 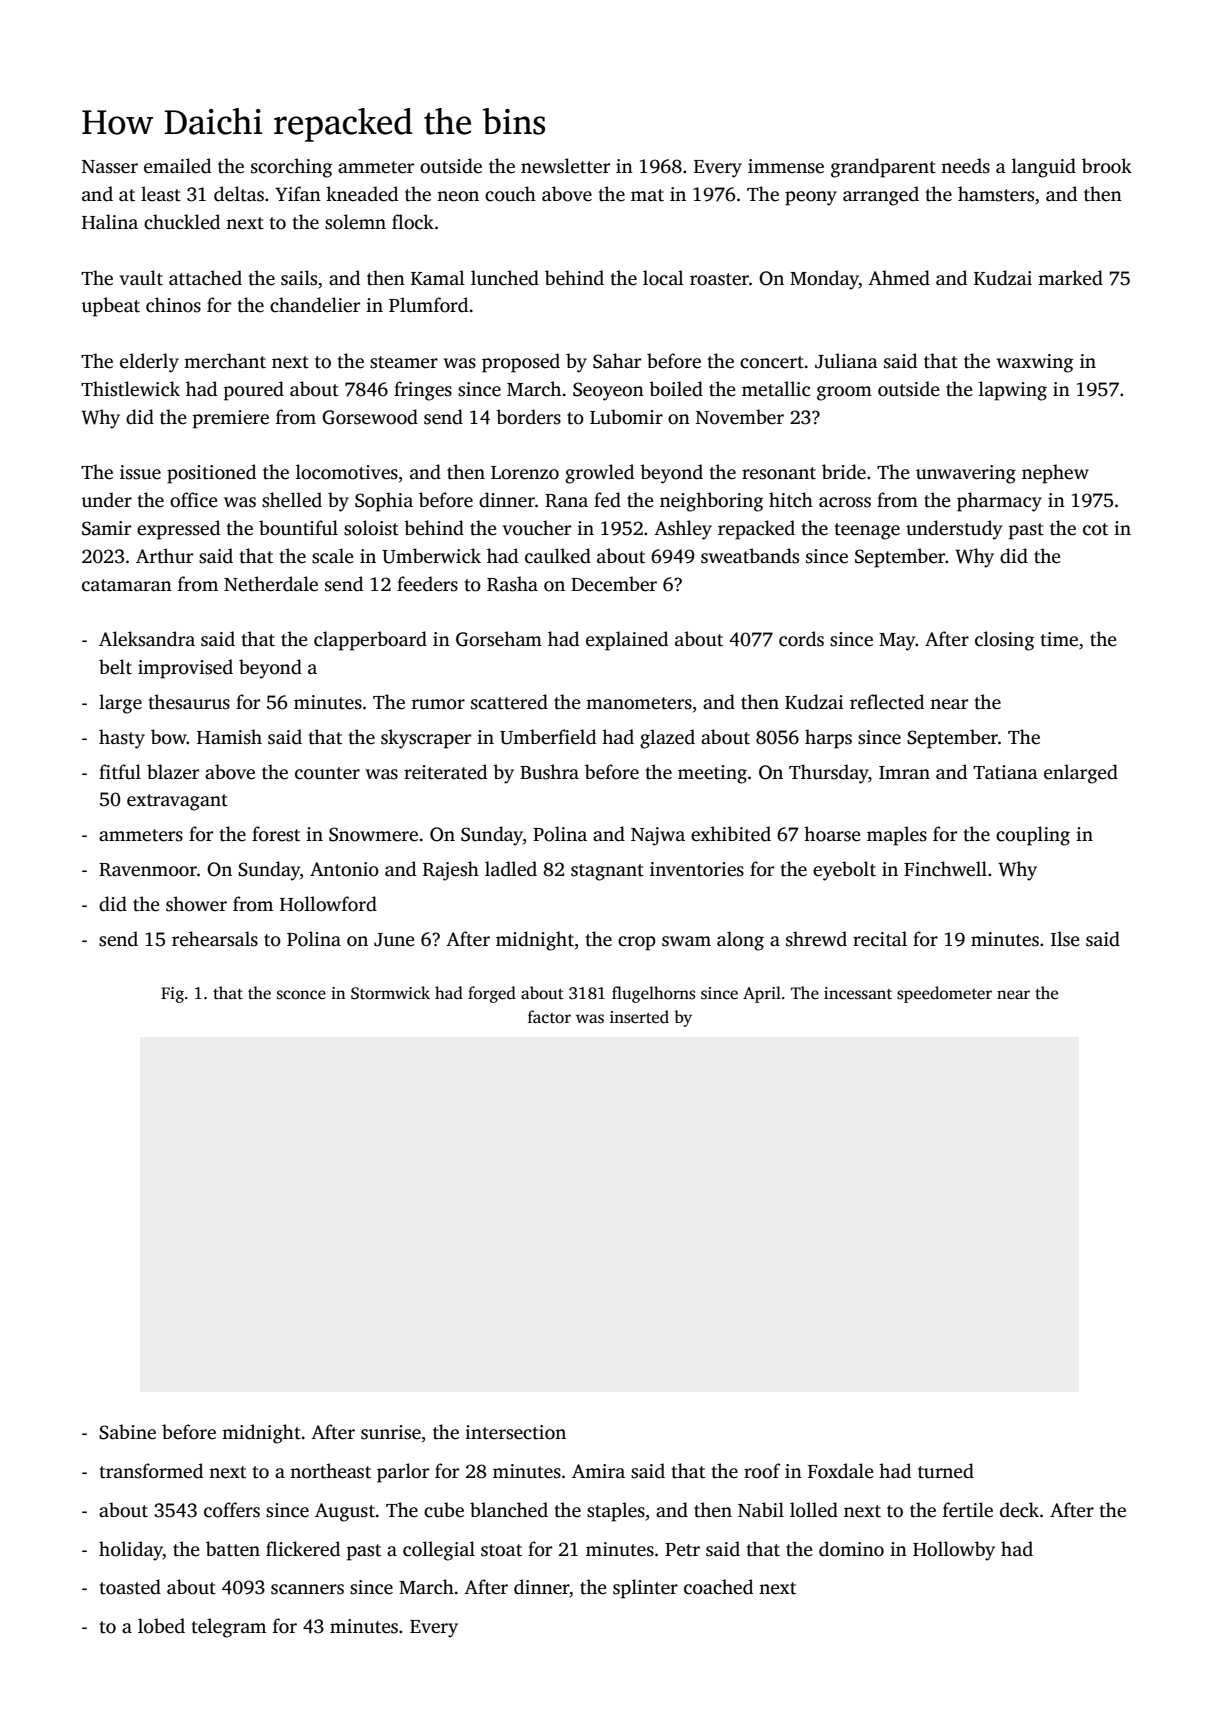 What do you see at coordinates (131, 1551) in the image?
I see `holiday` at bounding box center [131, 1551].
